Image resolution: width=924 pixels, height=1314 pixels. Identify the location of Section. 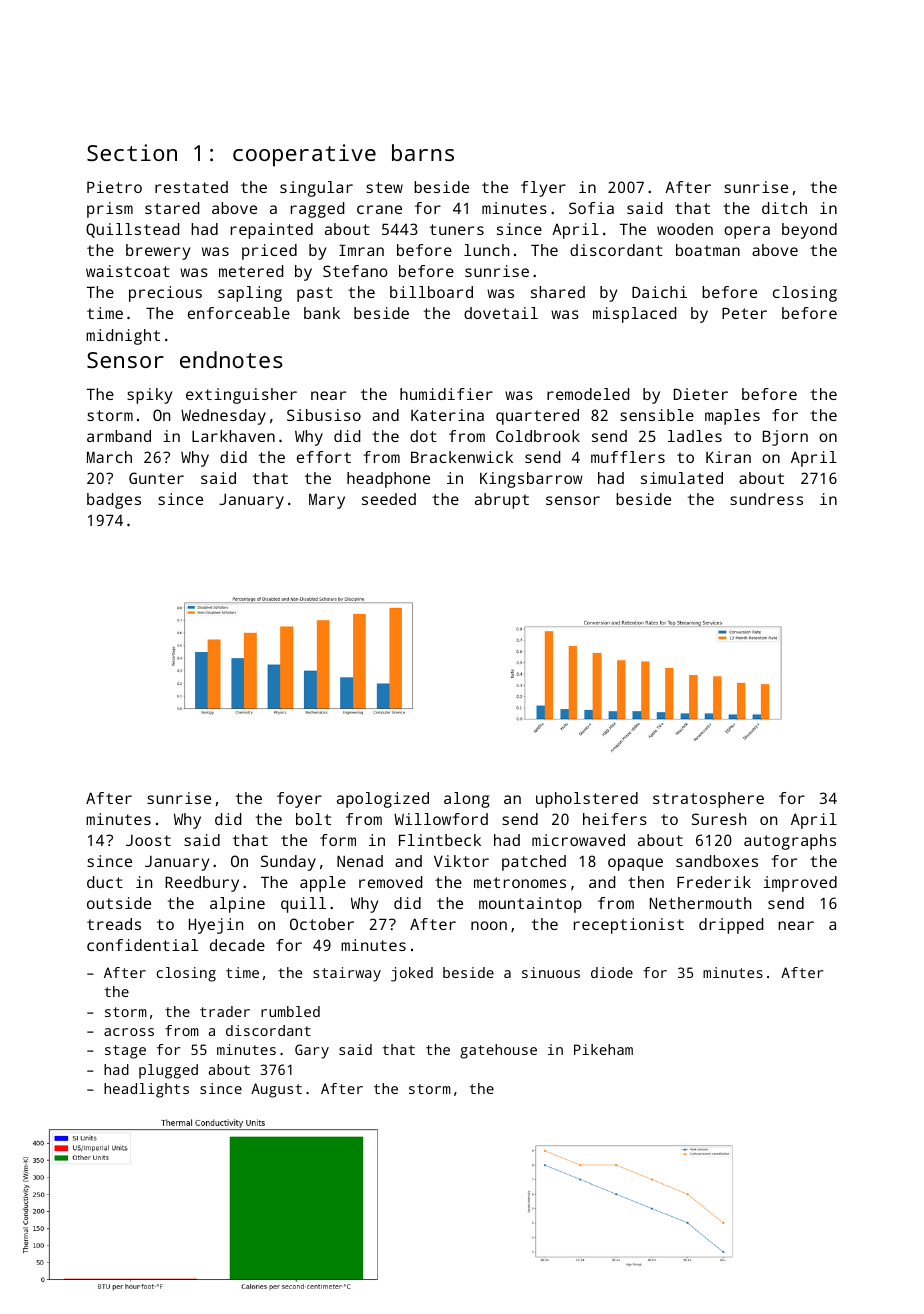
(132, 152).
